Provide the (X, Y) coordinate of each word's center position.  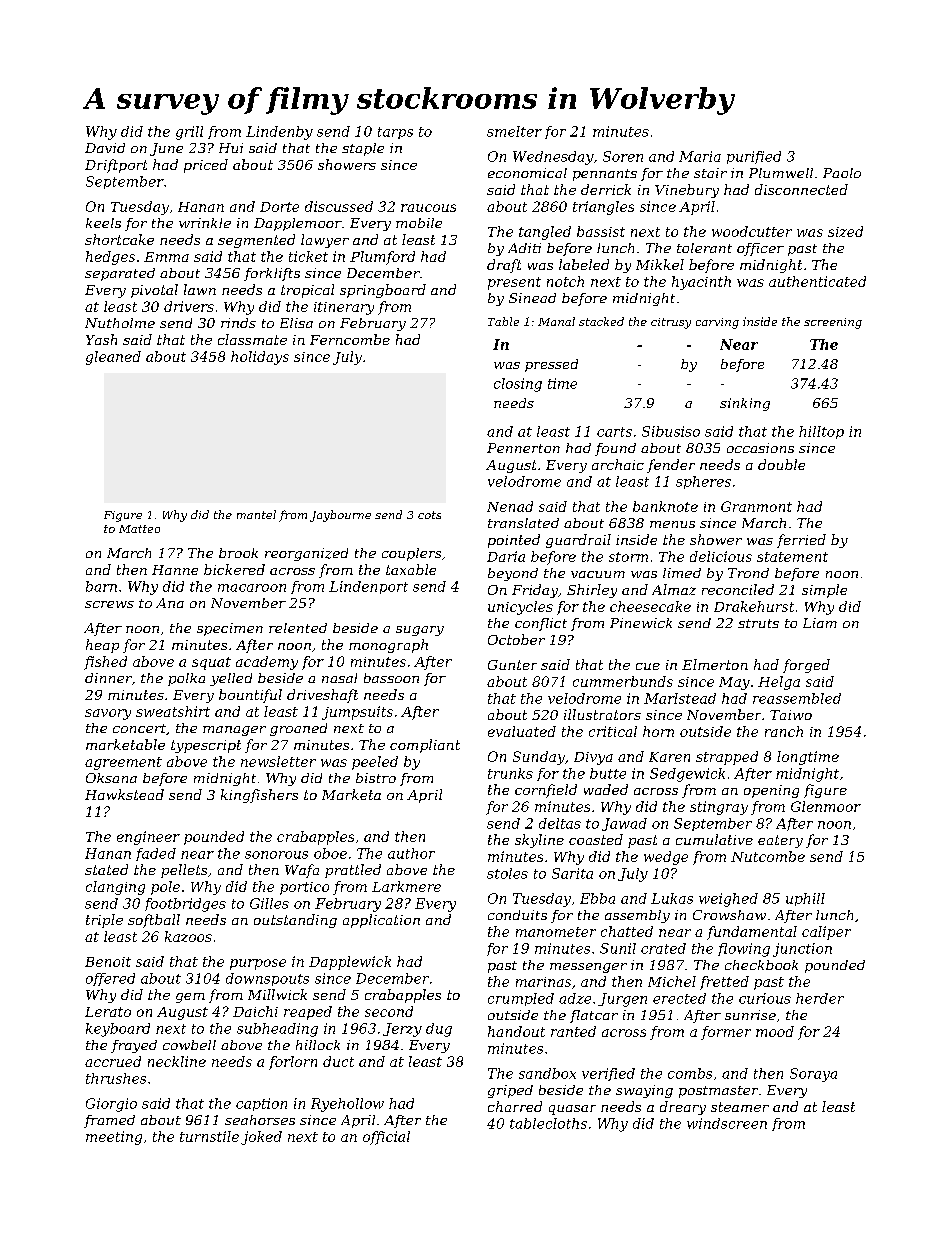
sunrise (750, 1015)
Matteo (139, 529)
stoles (507, 873)
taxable (411, 569)
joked (261, 1138)
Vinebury (687, 191)
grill (189, 133)
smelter (514, 131)
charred (515, 1106)
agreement (123, 763)
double (781, 464)
